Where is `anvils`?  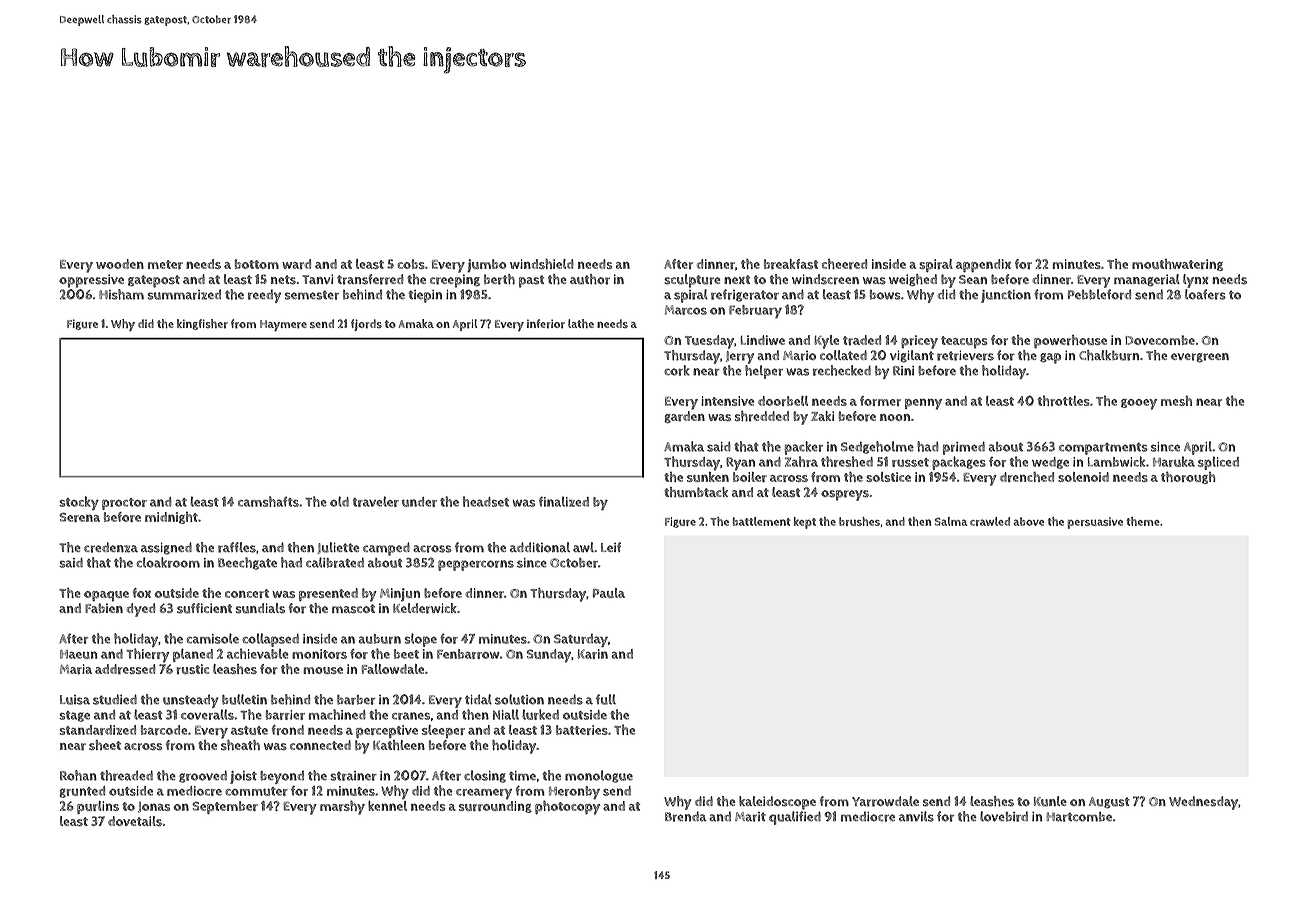
anvils is located at coordinates (916, 816).
